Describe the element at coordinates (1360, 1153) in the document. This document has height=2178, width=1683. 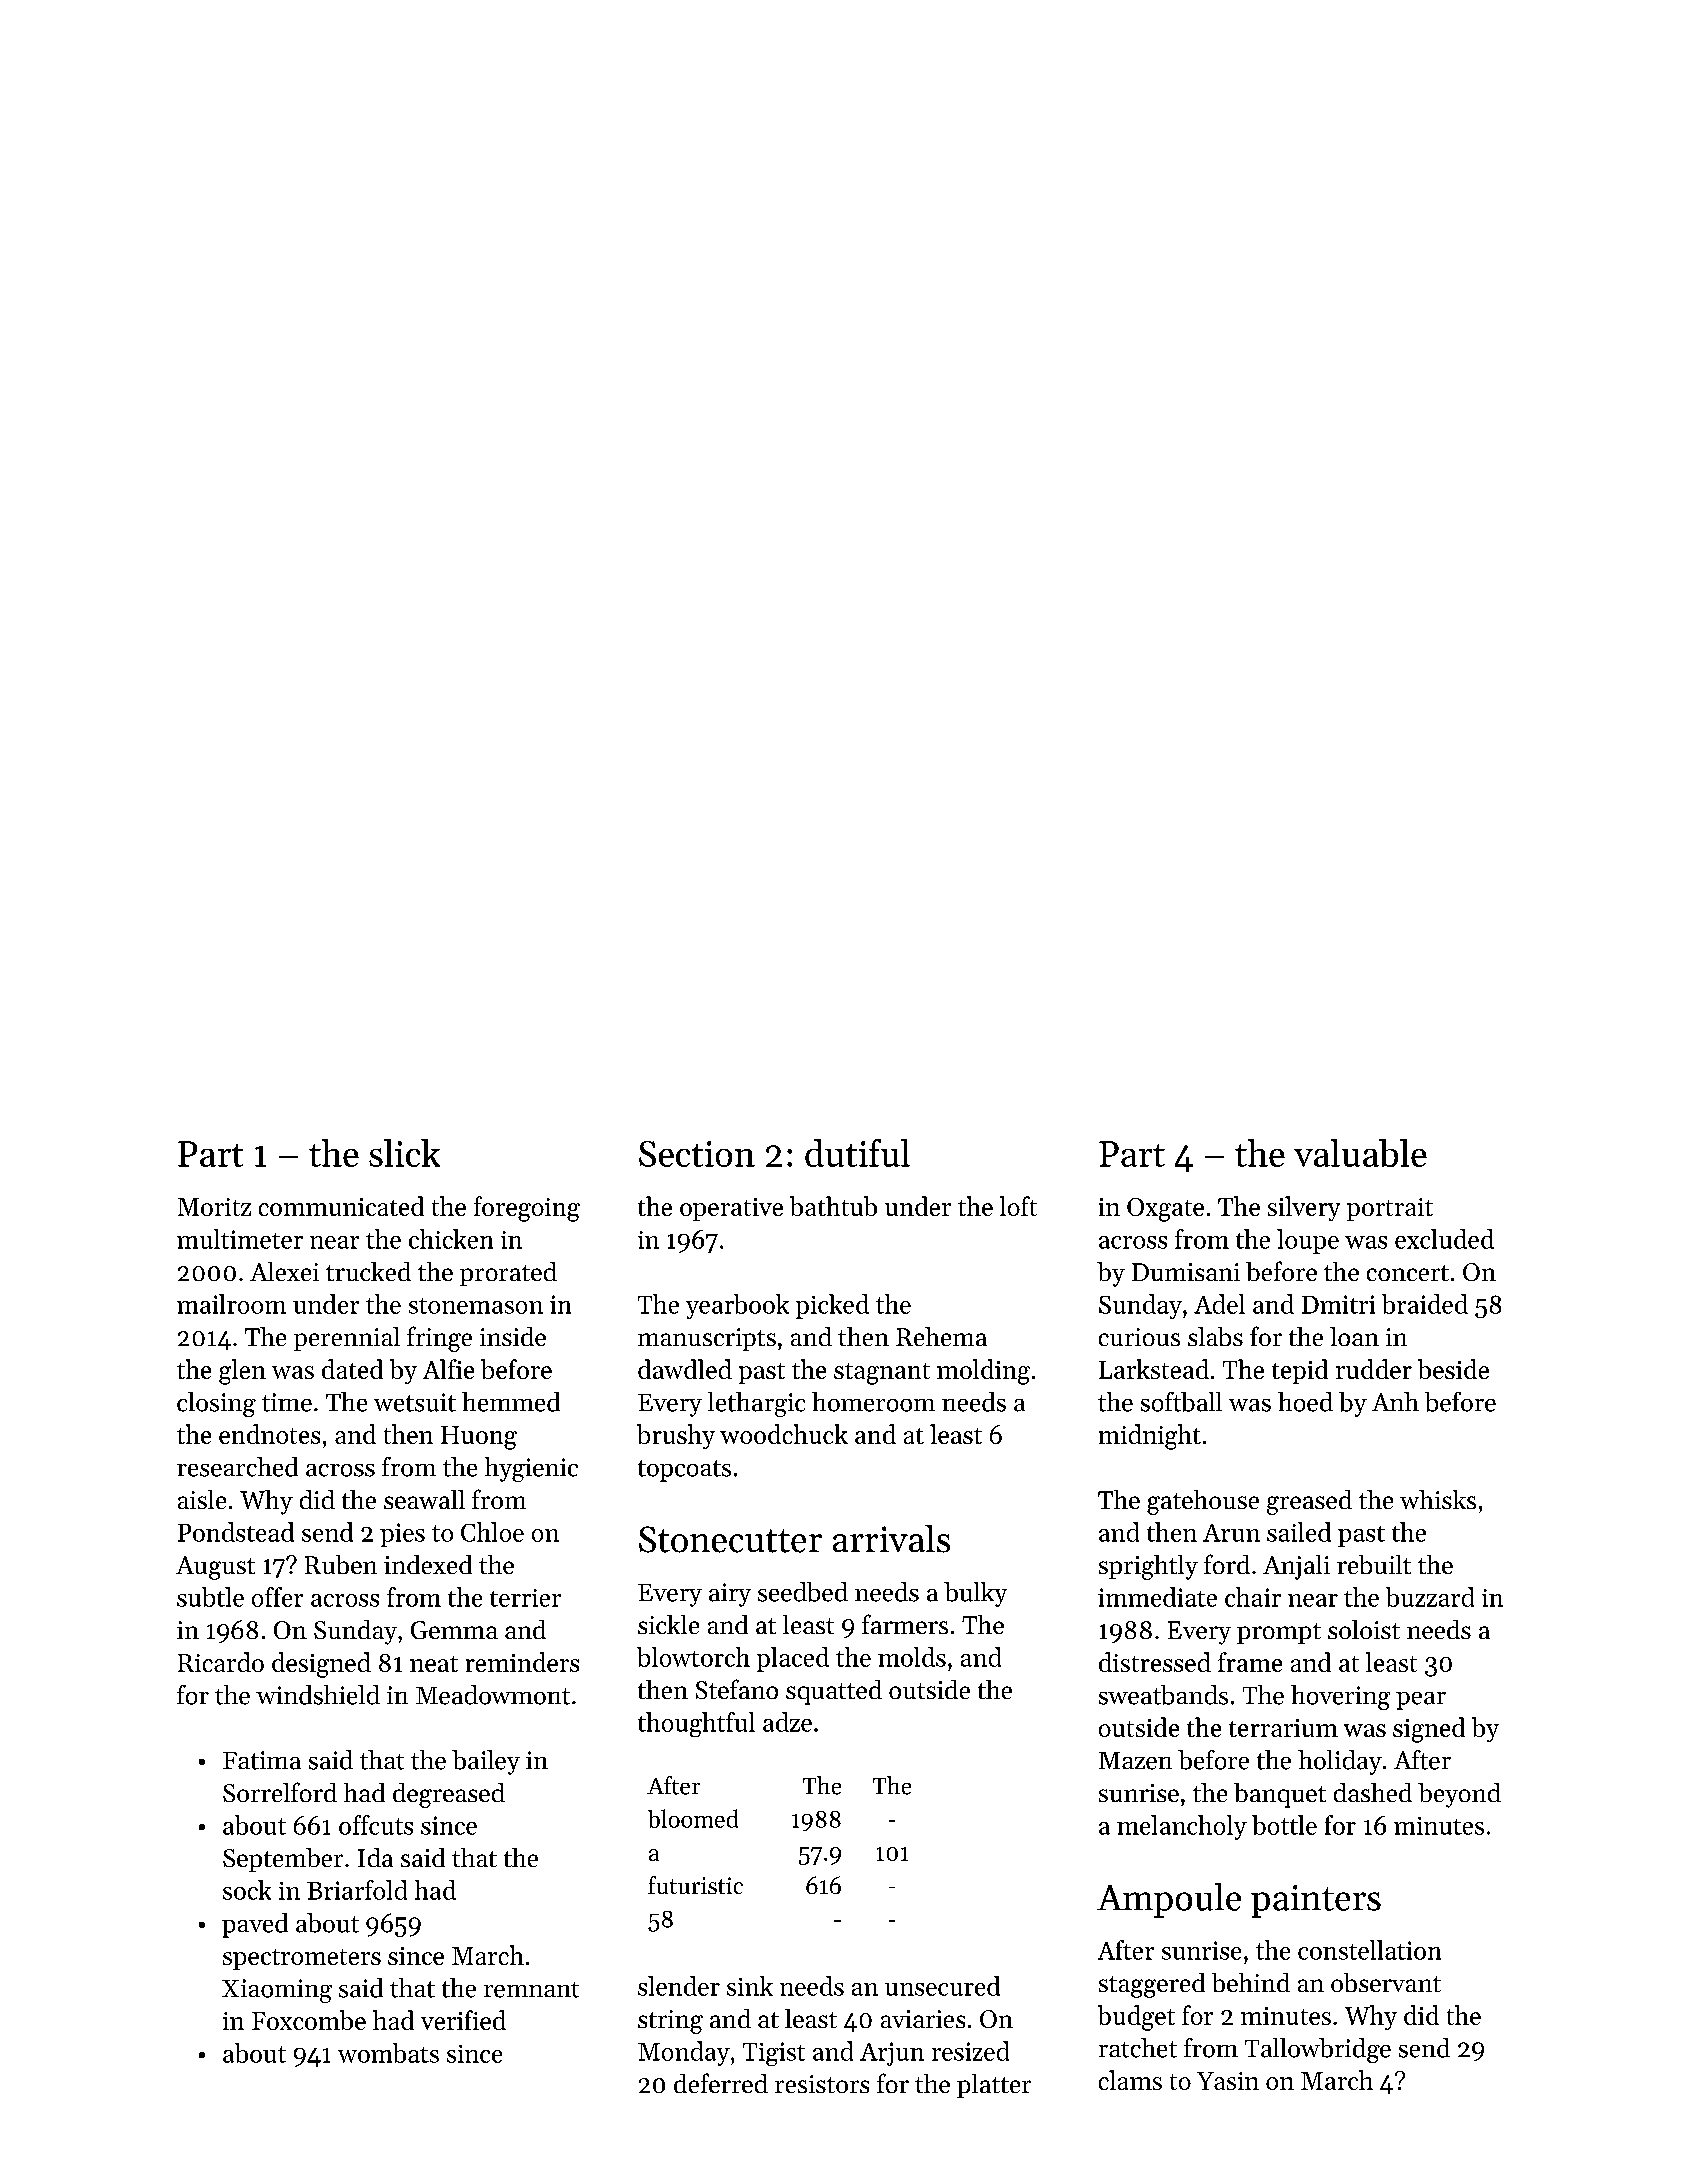
I see `valuable` at that location.
